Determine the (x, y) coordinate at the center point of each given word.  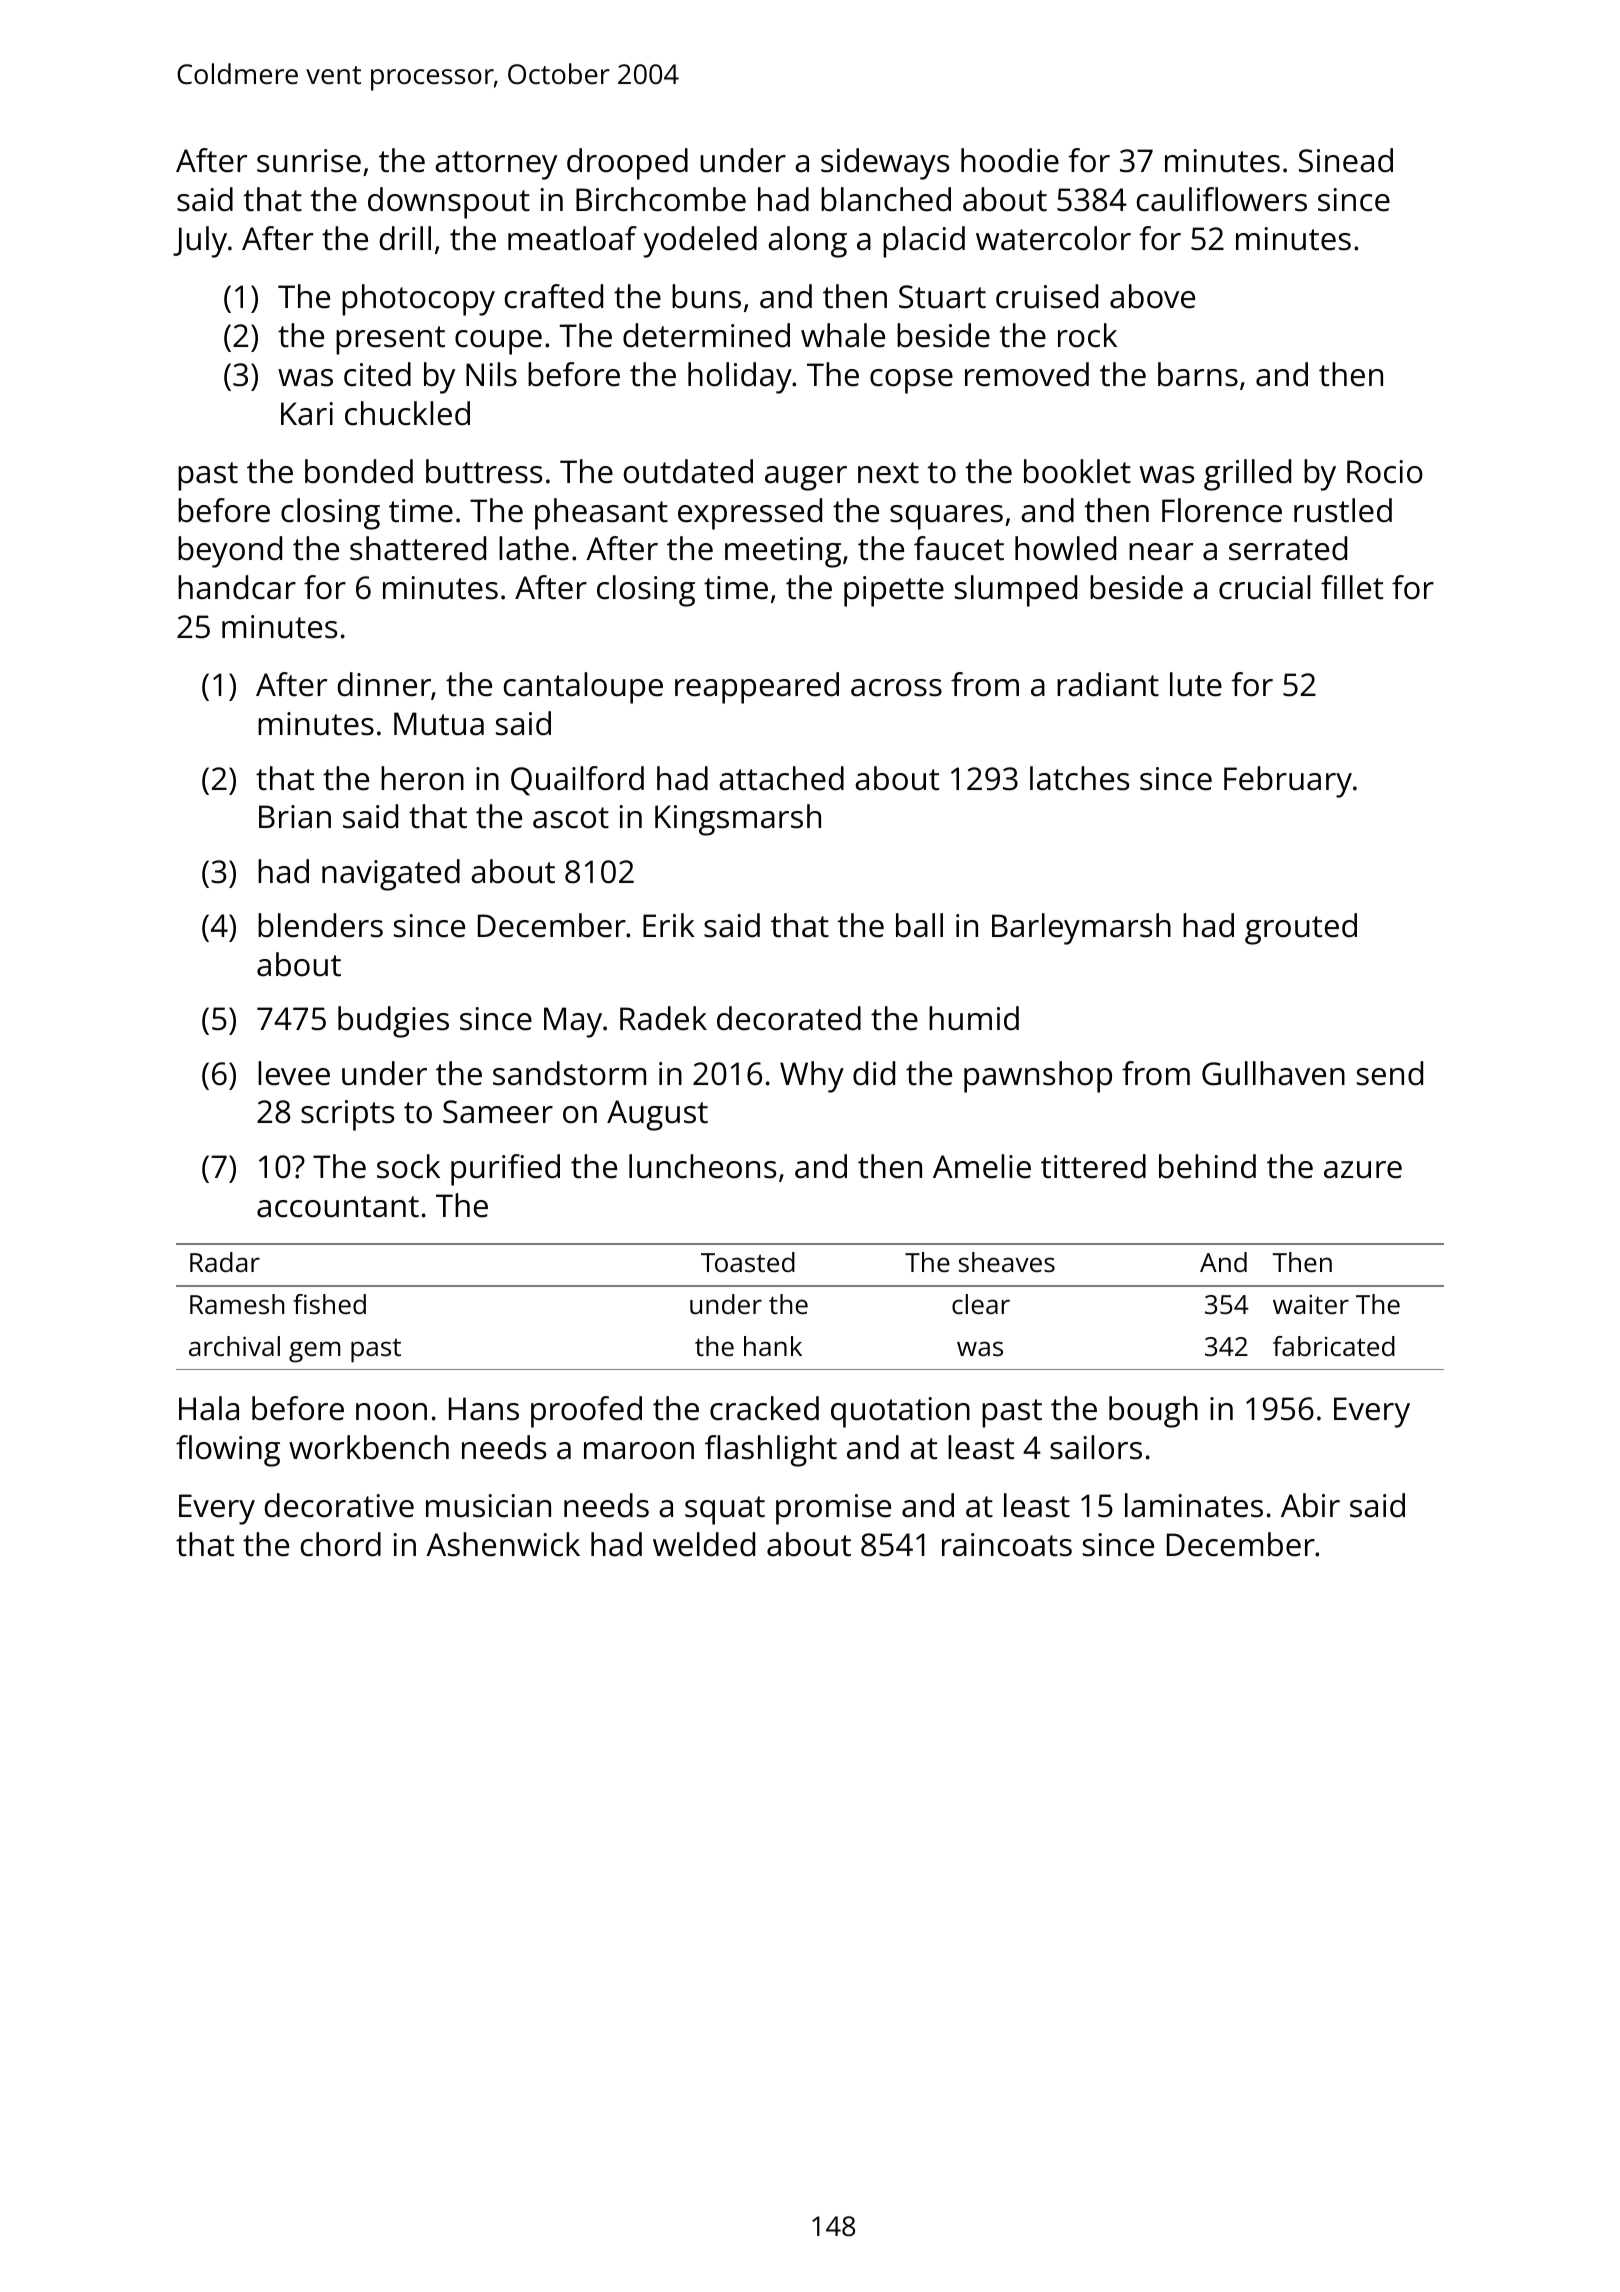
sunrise (309, 161)
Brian (295, 817)
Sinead (1346, 160)
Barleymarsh (1081, 929)
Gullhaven (1273, 1073)
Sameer (498, 1112)
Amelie (982, 1166)
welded (704, 1544)
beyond (230, 552)
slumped (1016, 591)
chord (340, 1544)
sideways (885, 164)
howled (1065, 548)
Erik (669, 925)
